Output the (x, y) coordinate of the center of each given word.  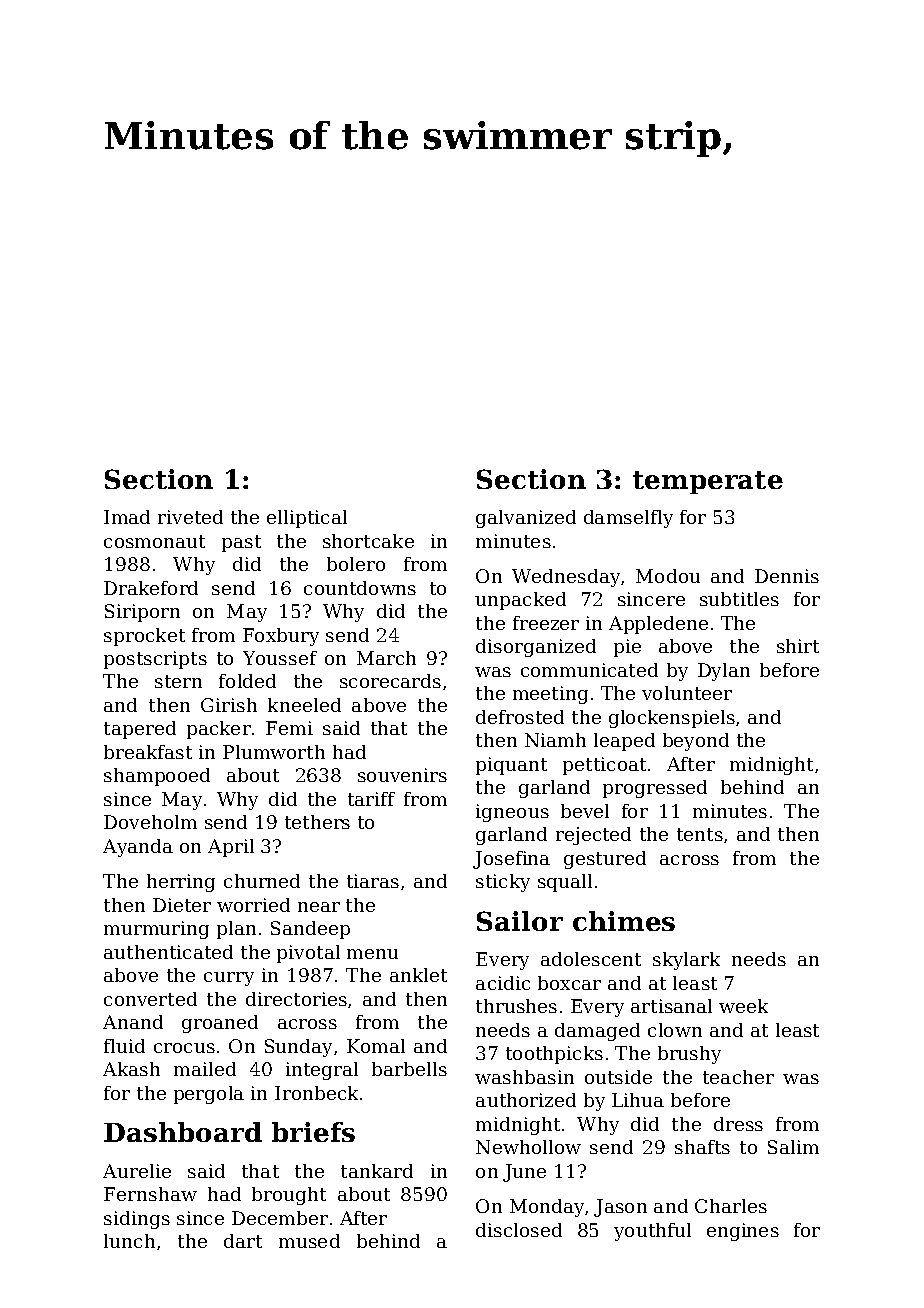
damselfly (628, 519)
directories (296, 999)
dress (738, 1124)
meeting (550, 695)
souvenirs (402, 775)
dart (243, 1241)
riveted (190, 517)
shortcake (368, 541)
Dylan (724, 672)
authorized (526, 1100)
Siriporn (142, 613)
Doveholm (150, 822)
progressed (655, 789)
